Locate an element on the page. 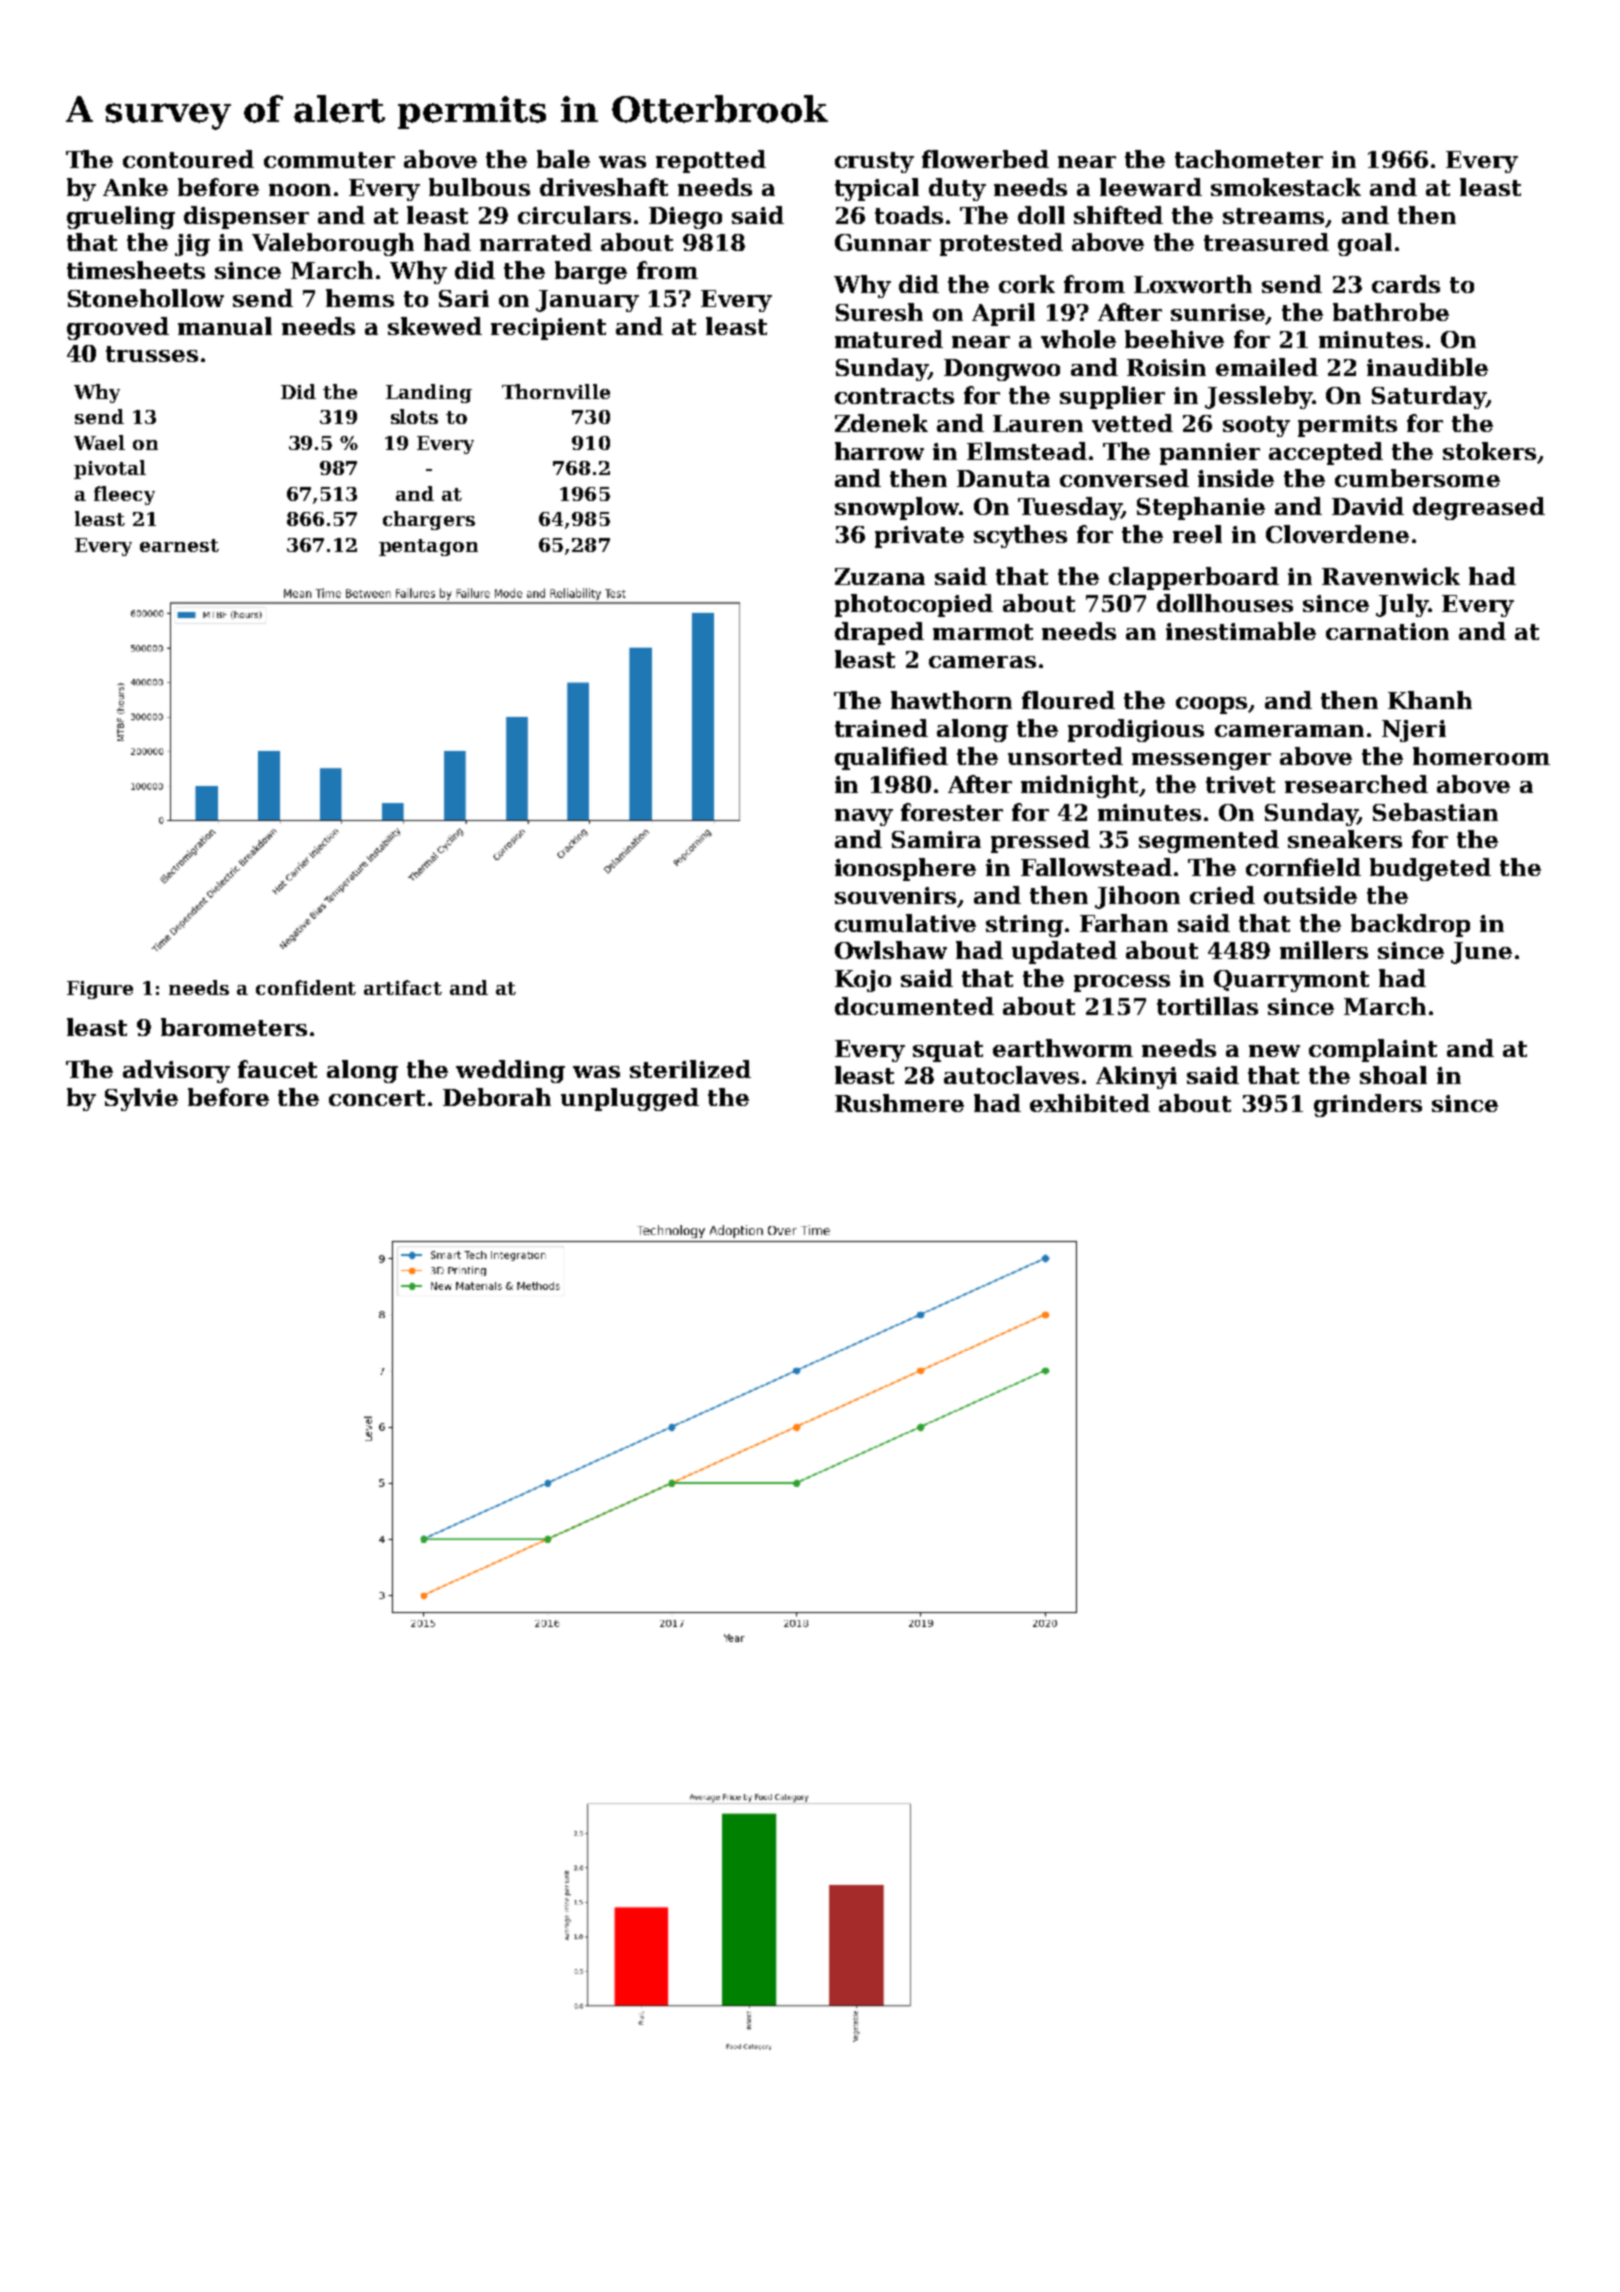  unplugged is located at coordinates (630, 1099).
